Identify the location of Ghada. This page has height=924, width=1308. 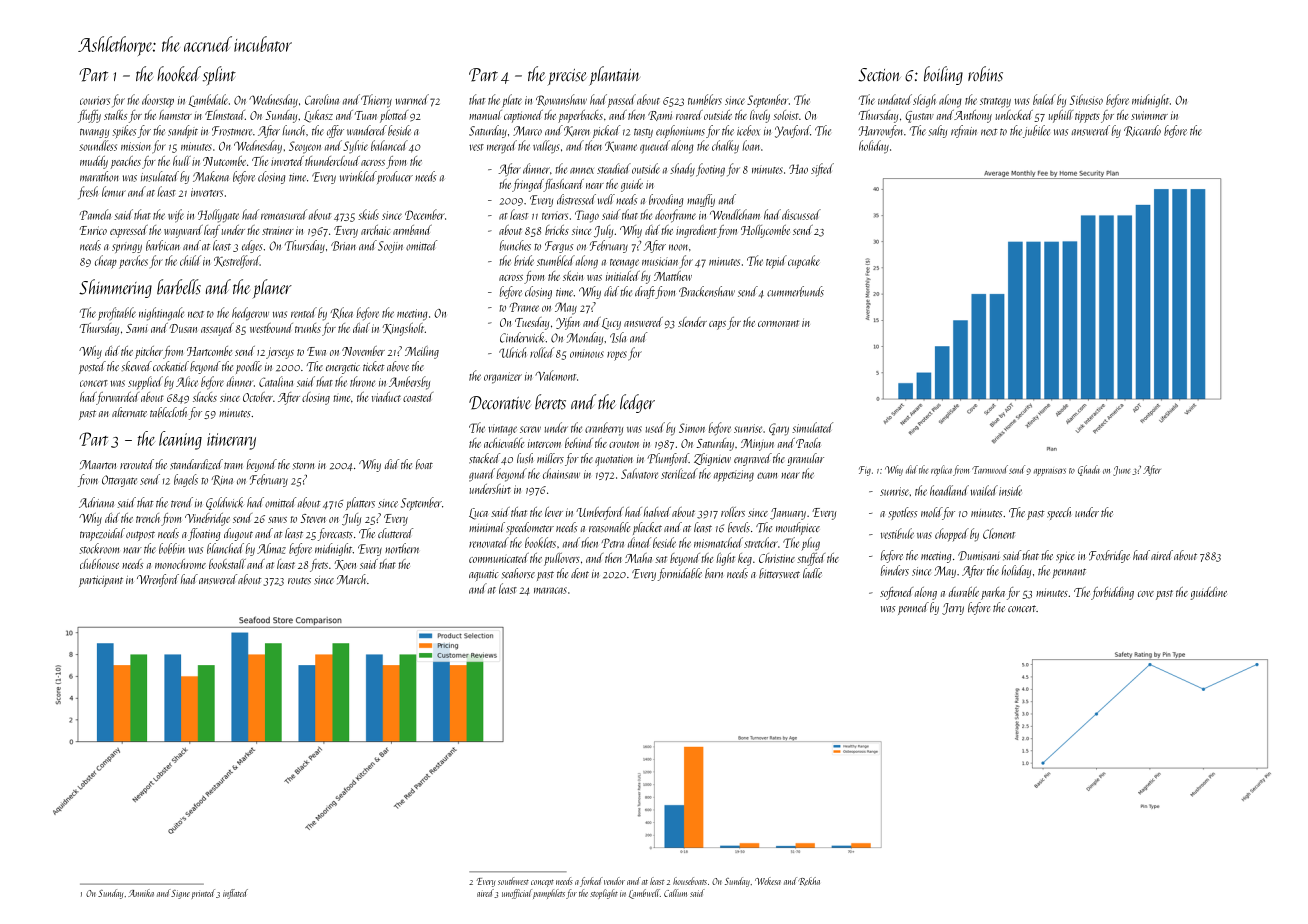
(1089, 470).
